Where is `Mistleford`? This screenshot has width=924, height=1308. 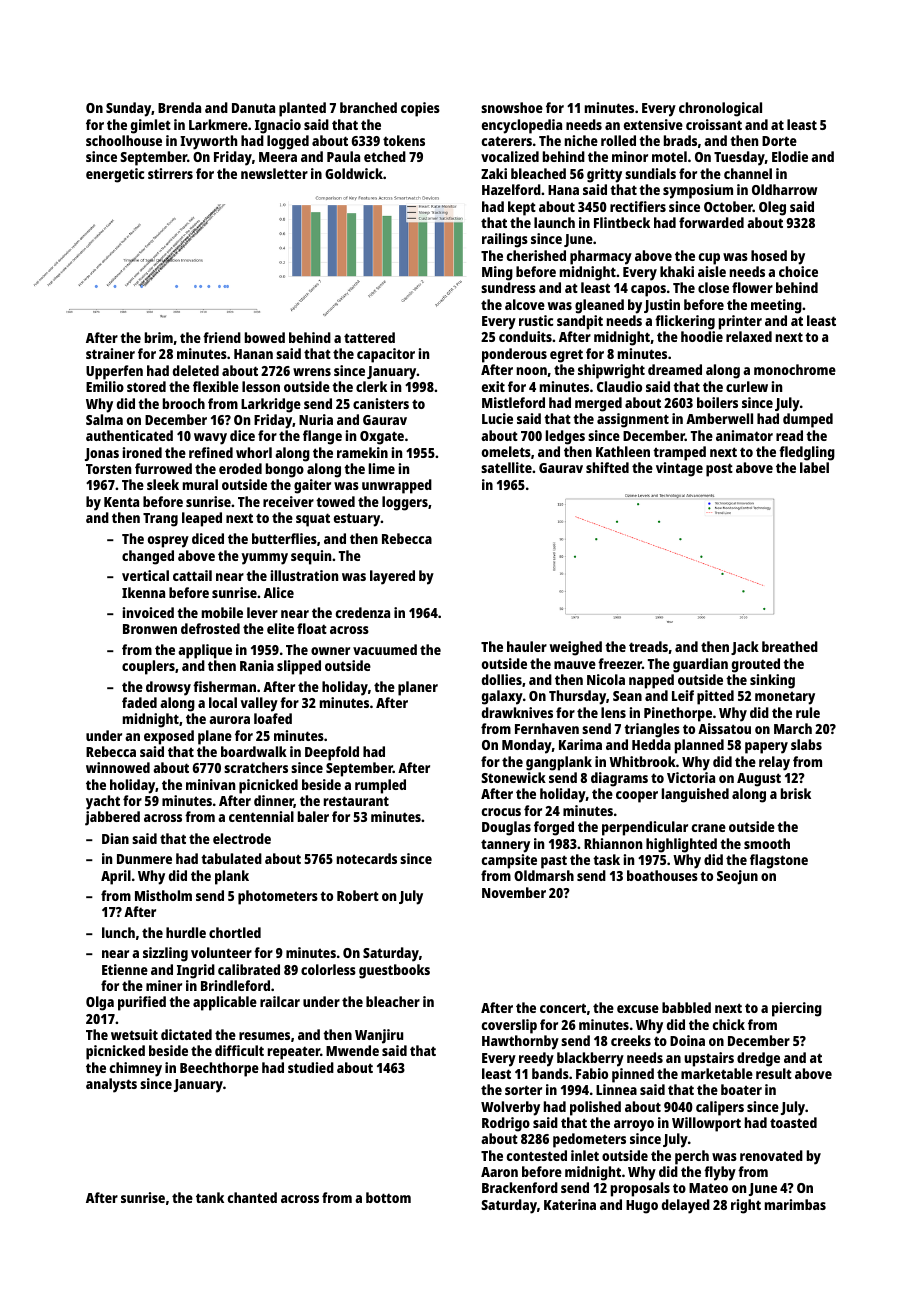
Mistleford is located at coordinates (513, 402).
